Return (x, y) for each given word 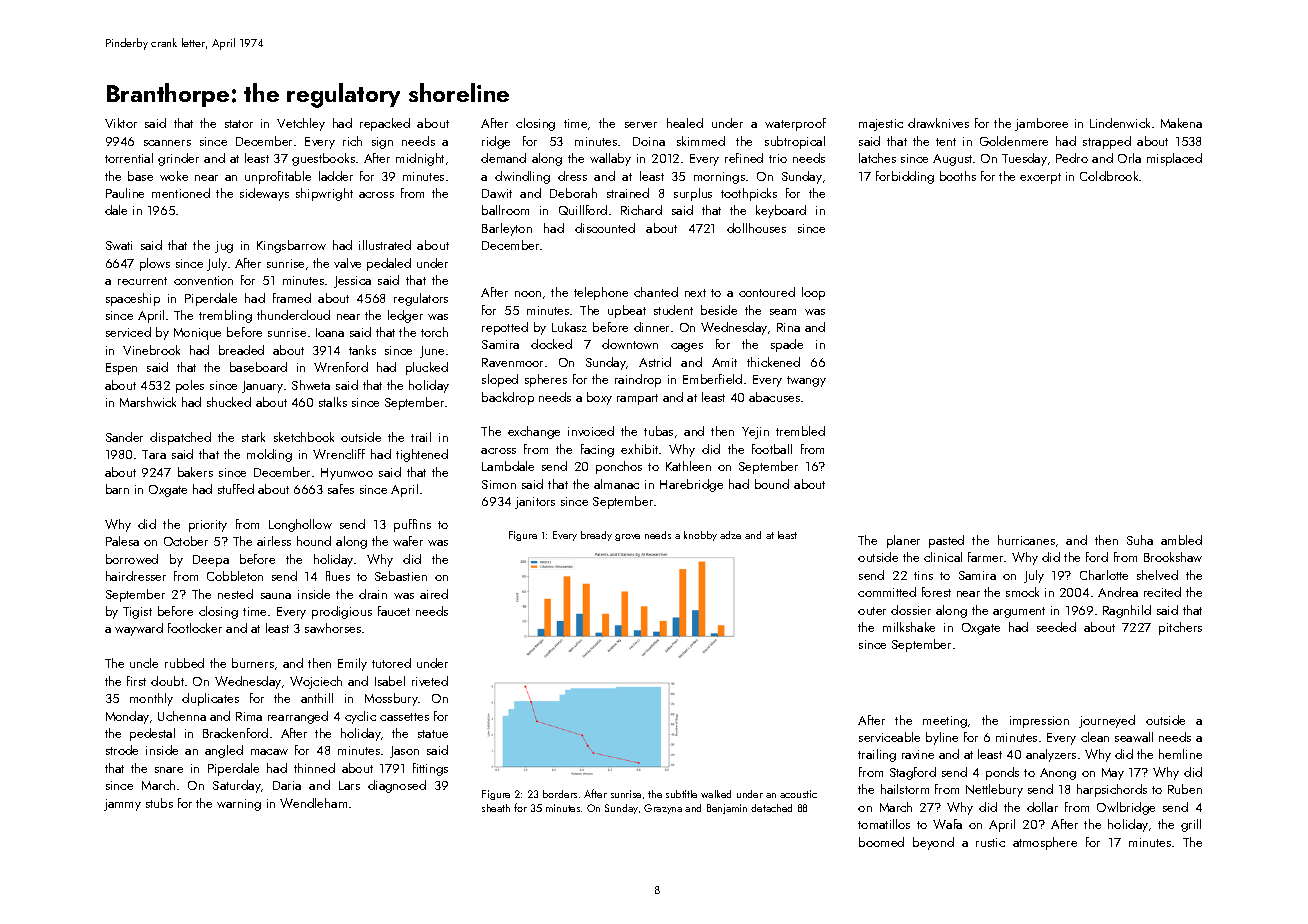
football (772, 449)
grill (1191, 825)
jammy (122, 805)
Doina (649, 141)
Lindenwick (1120, 123)
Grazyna (663, 809)
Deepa (211, 561)
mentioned (181, 193)
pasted (946, 541)
